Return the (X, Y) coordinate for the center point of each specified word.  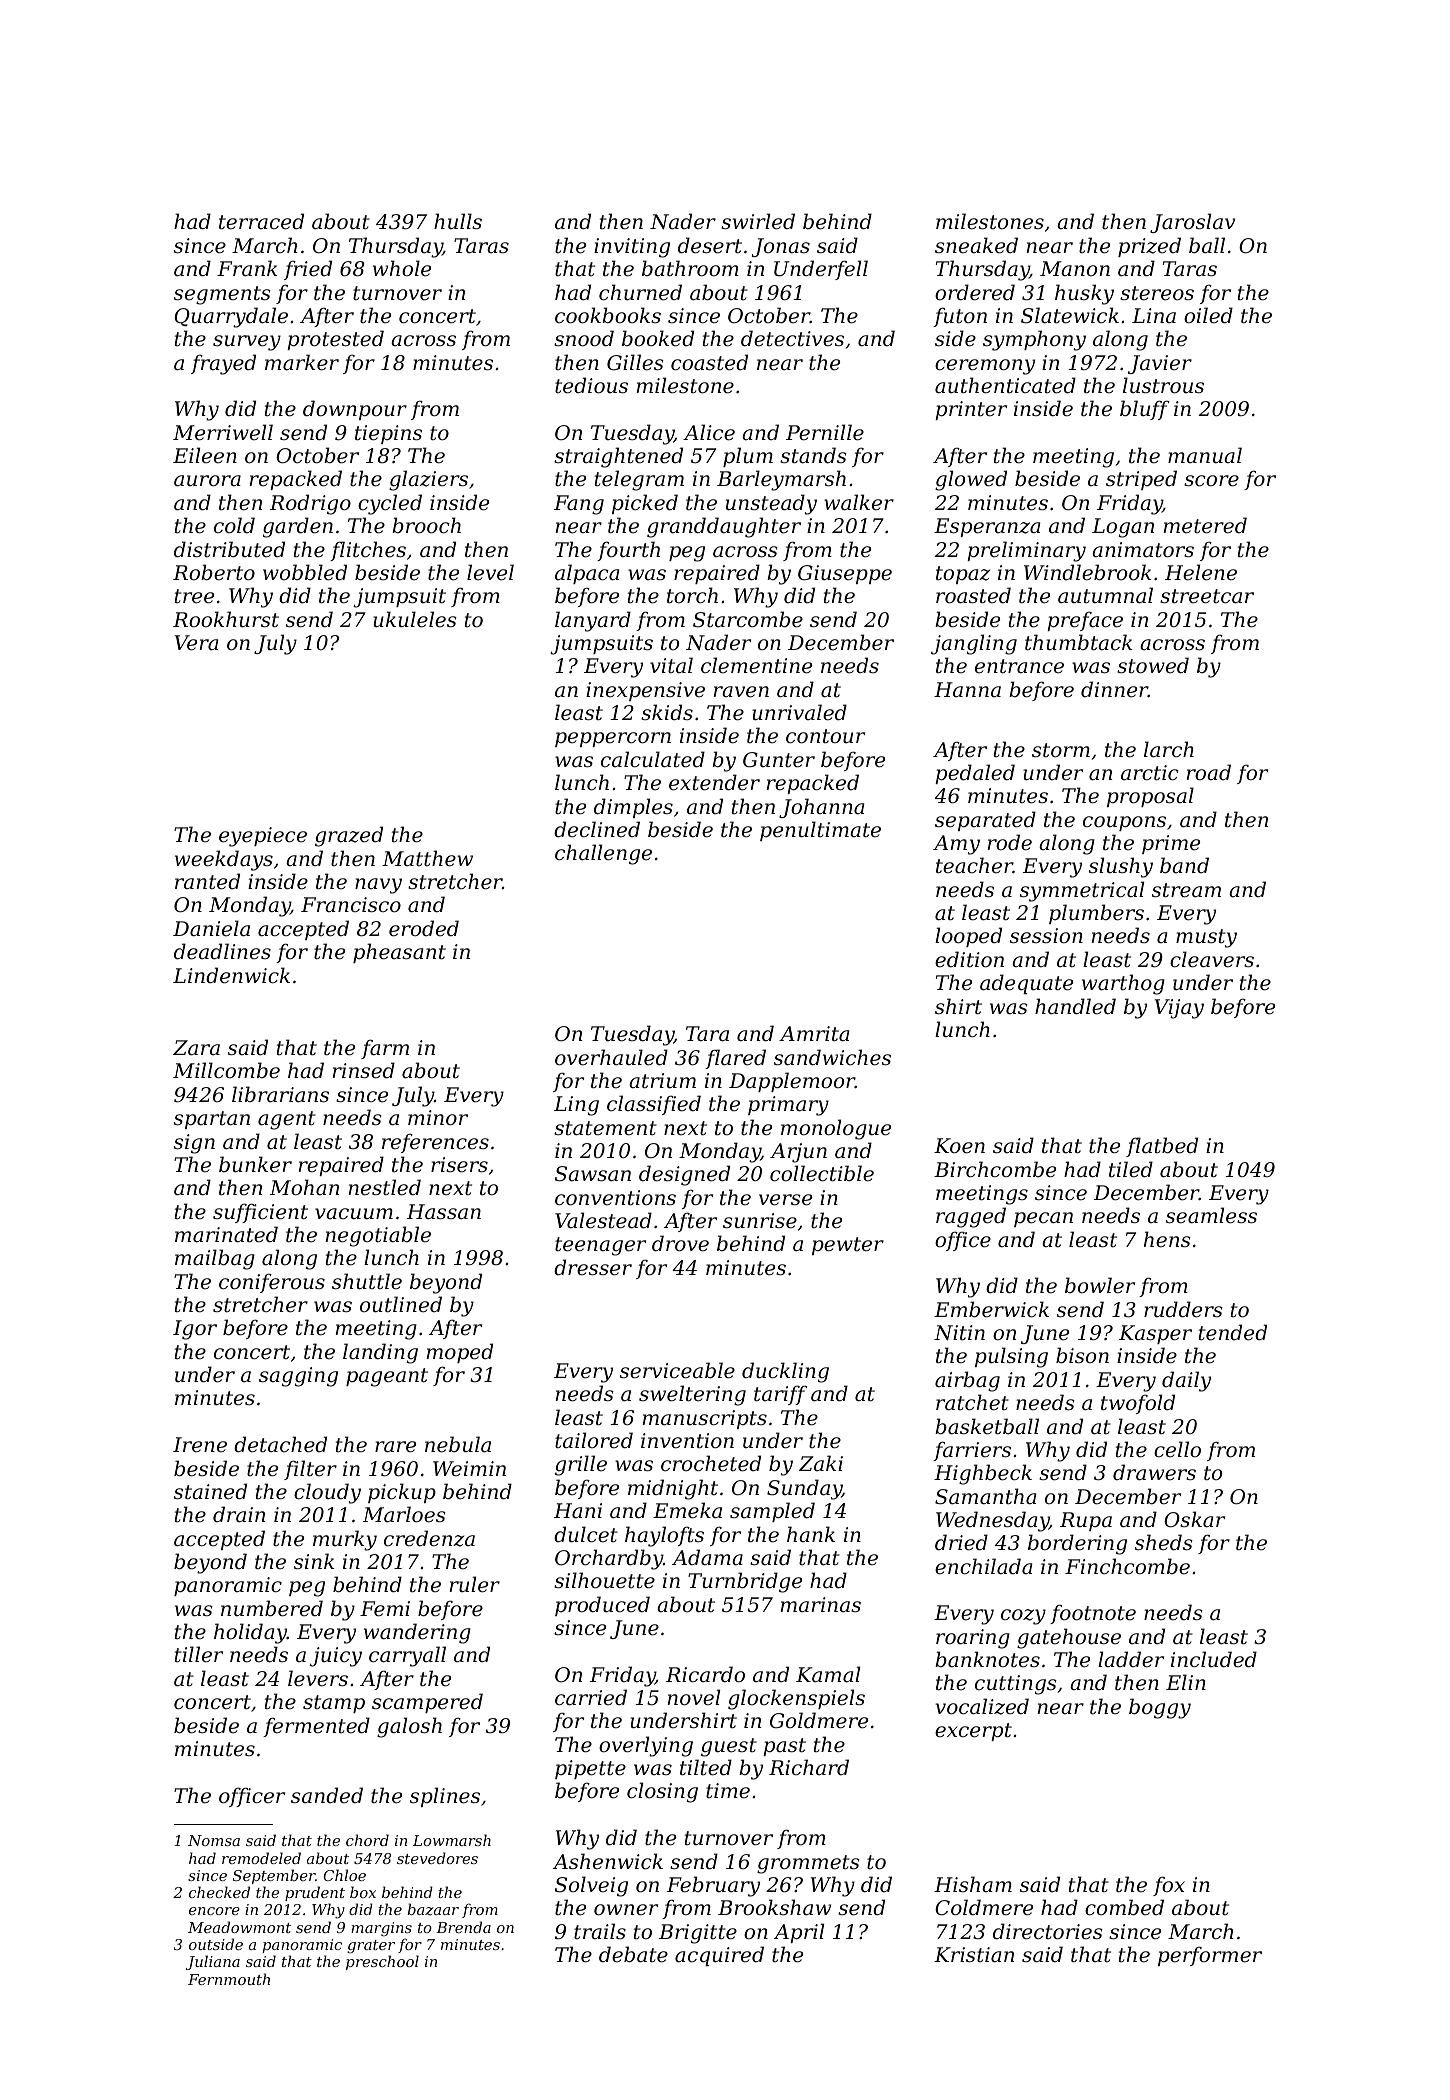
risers (459, 1165)
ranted (207, 881)
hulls (458, 221)
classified (654, 1105)
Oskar (1194, 1519)
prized (1149, 247)
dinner (1114, 689)
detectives (792, 338)
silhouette (604, 1580)
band (1184, 865)
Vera (196, 643)
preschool (382, 1962)
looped (968, 937)
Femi (385, 1609)
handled (1075, 1006)
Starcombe (748, 619)
